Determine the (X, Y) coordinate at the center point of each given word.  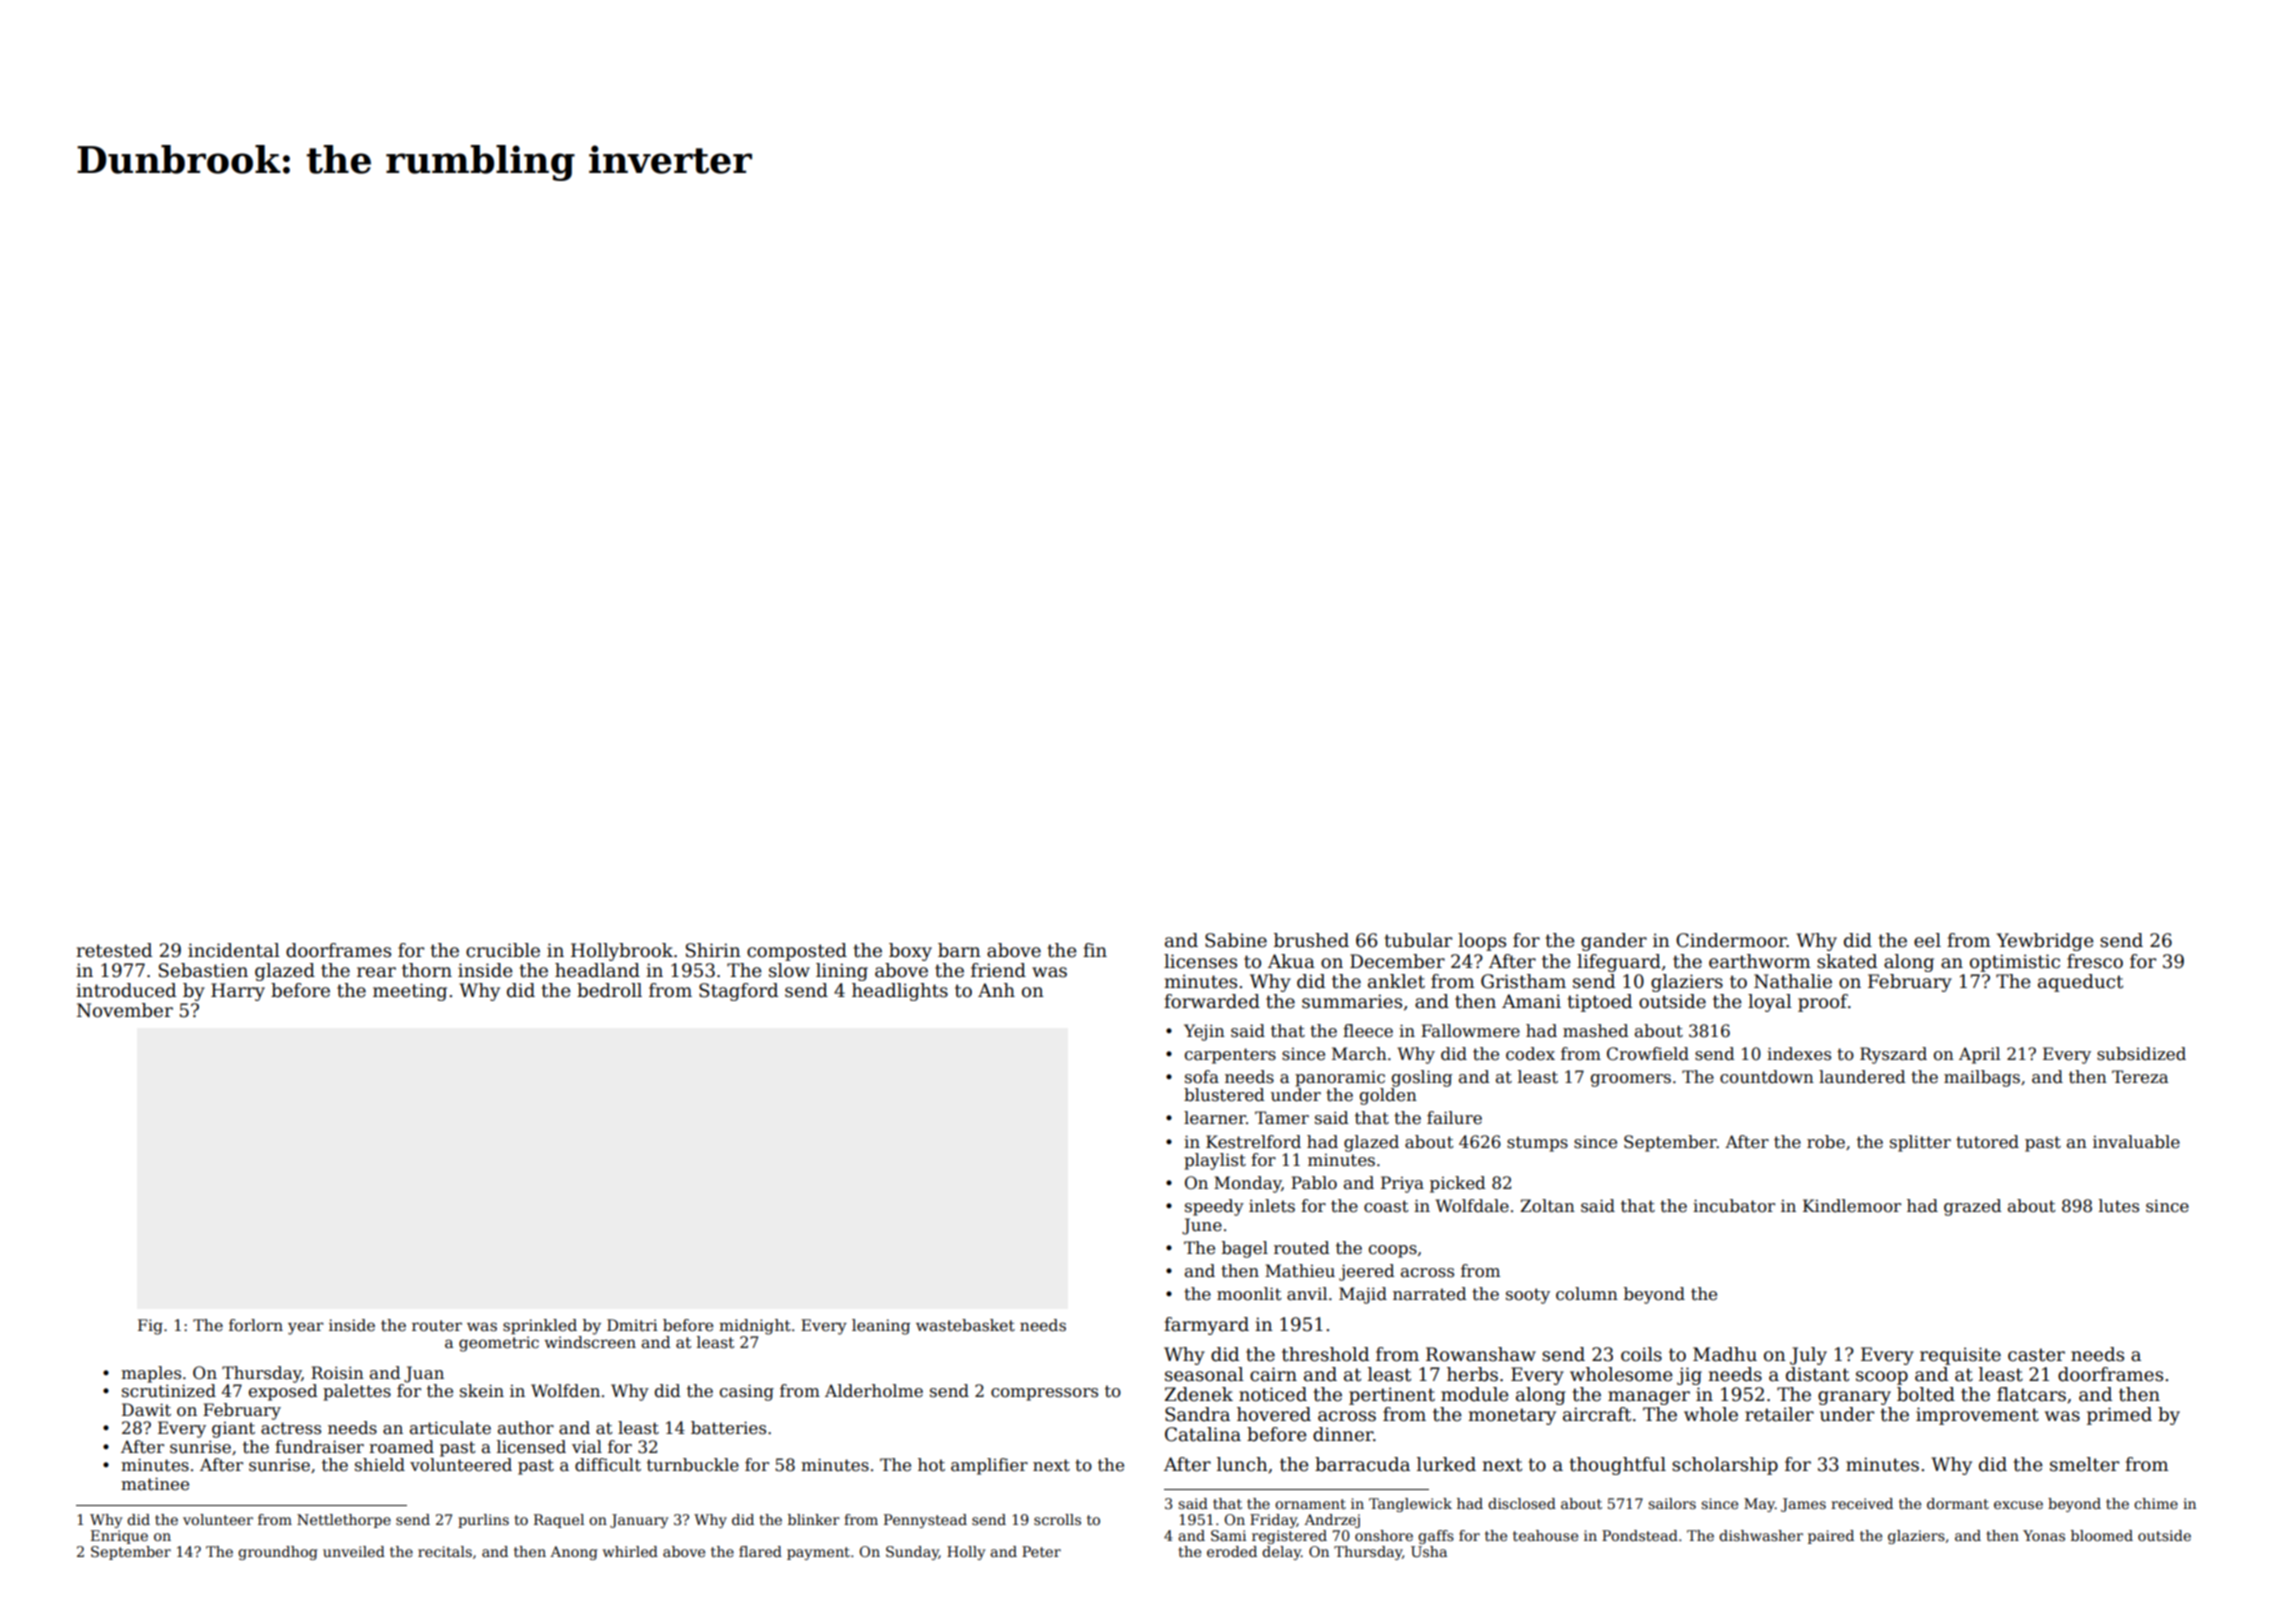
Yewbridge (2045, 942)
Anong (574, 1553)
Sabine (1236, 940)
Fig (150, 1327)
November (125, 1010)
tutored (1987, 1142)
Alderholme (874, 1391)
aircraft (1597, 1414)
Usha (1429, 1551)
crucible (503, 950)
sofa (1202, 1077)
